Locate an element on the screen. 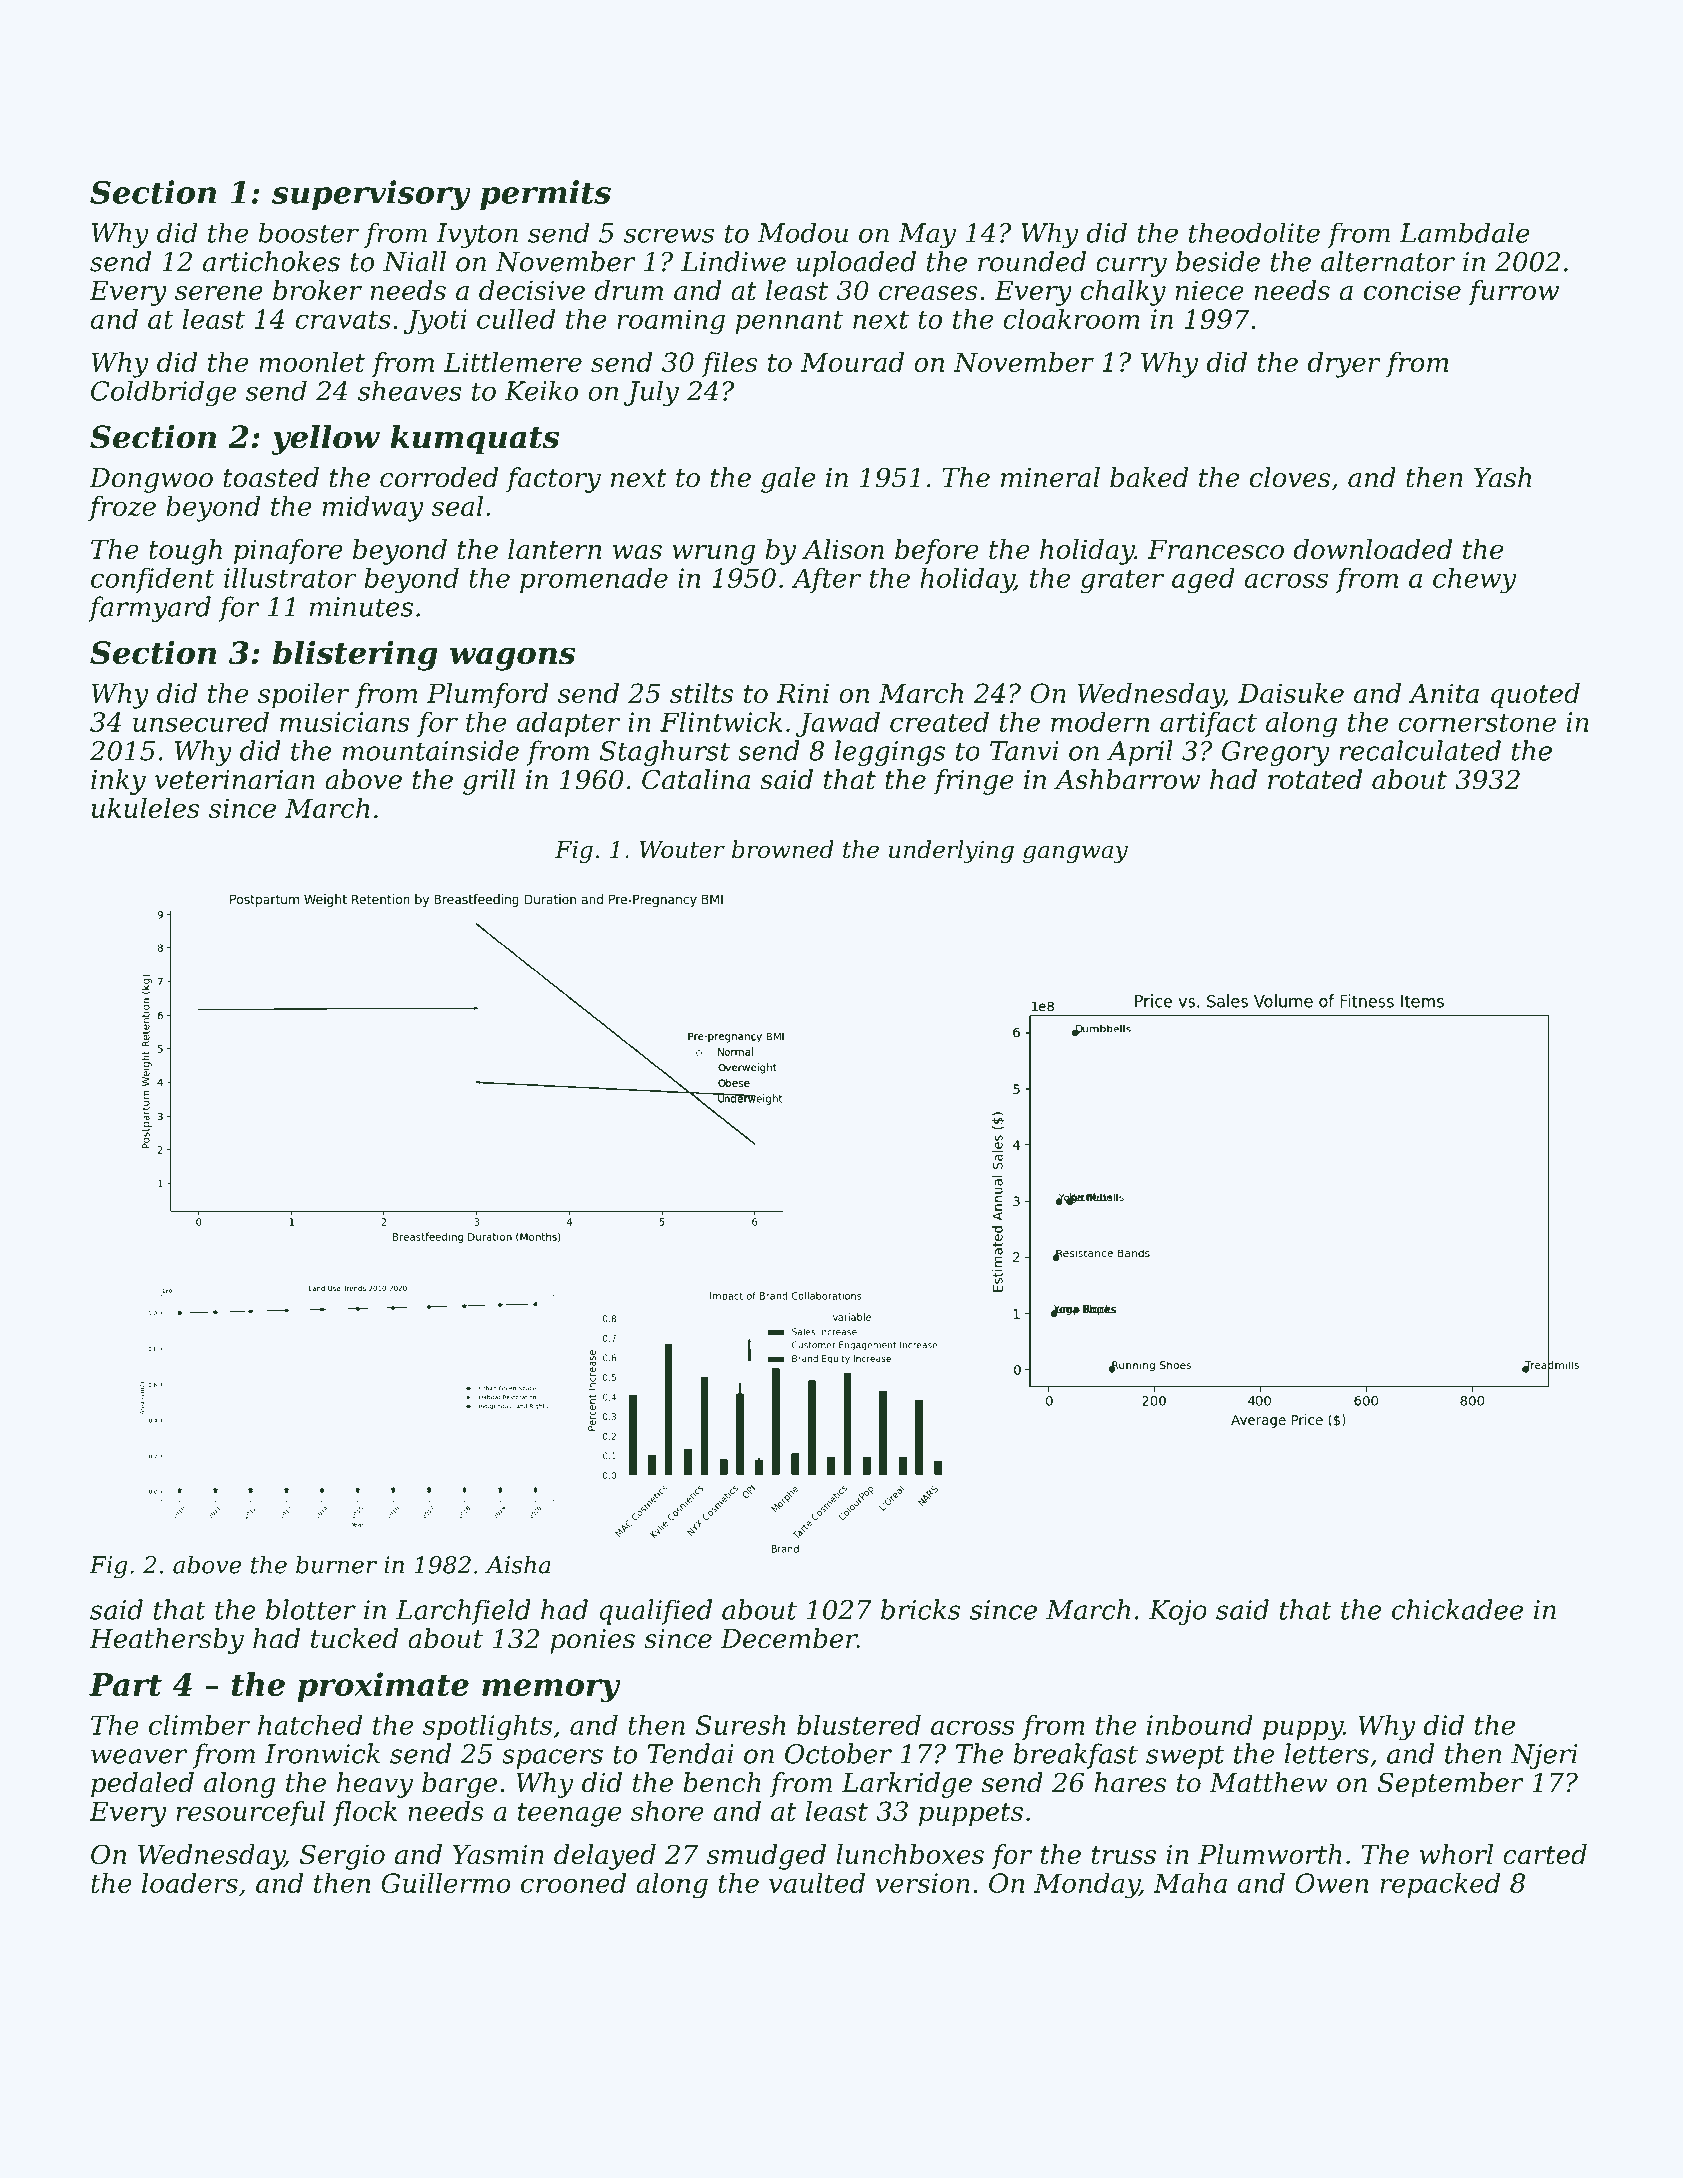 The width and height of the screenshot is (1683, 2178). minutes is located at coordinates (361, 607).
